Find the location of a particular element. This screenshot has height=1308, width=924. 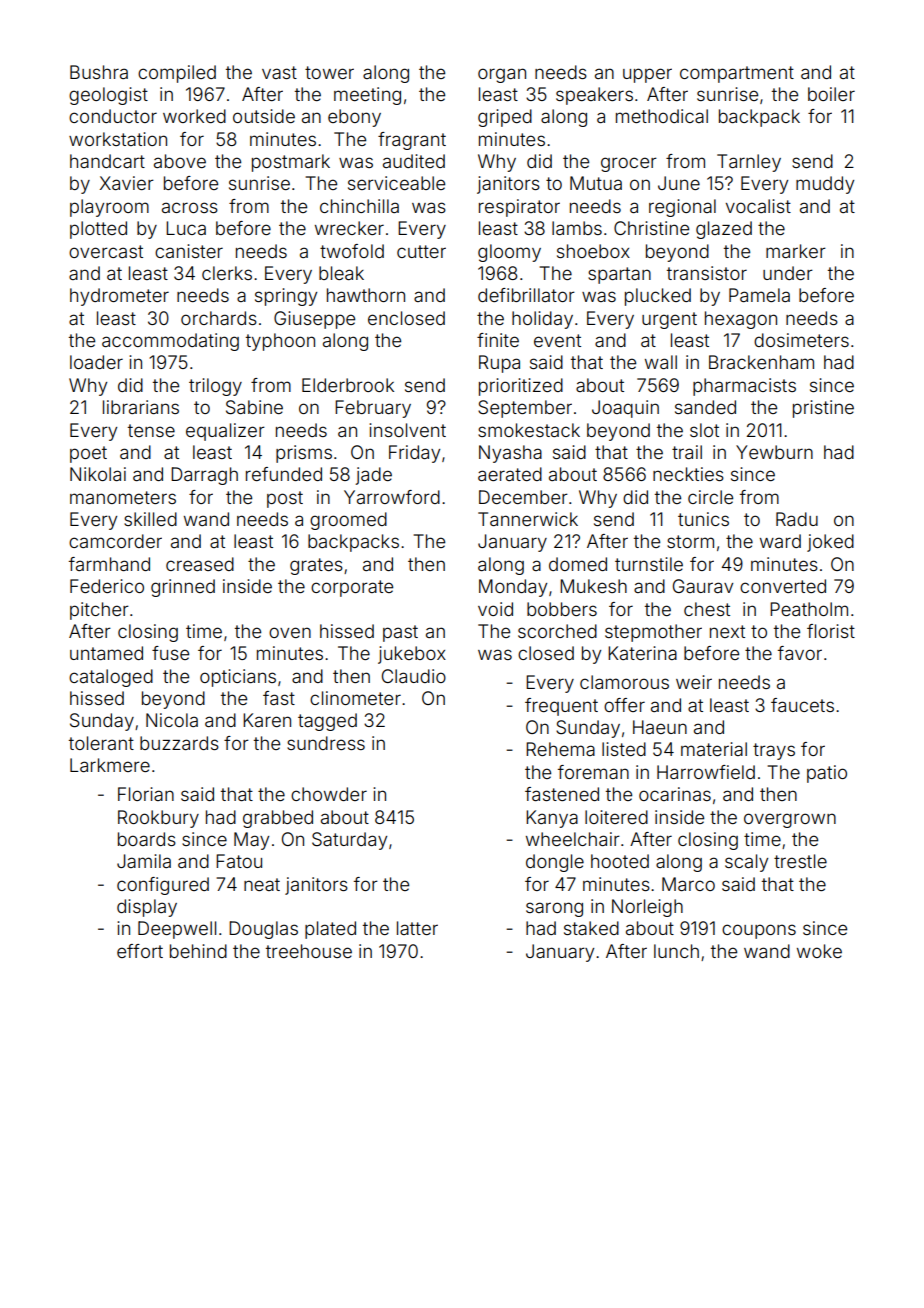

sundress is located at coordinates (326, 743).
